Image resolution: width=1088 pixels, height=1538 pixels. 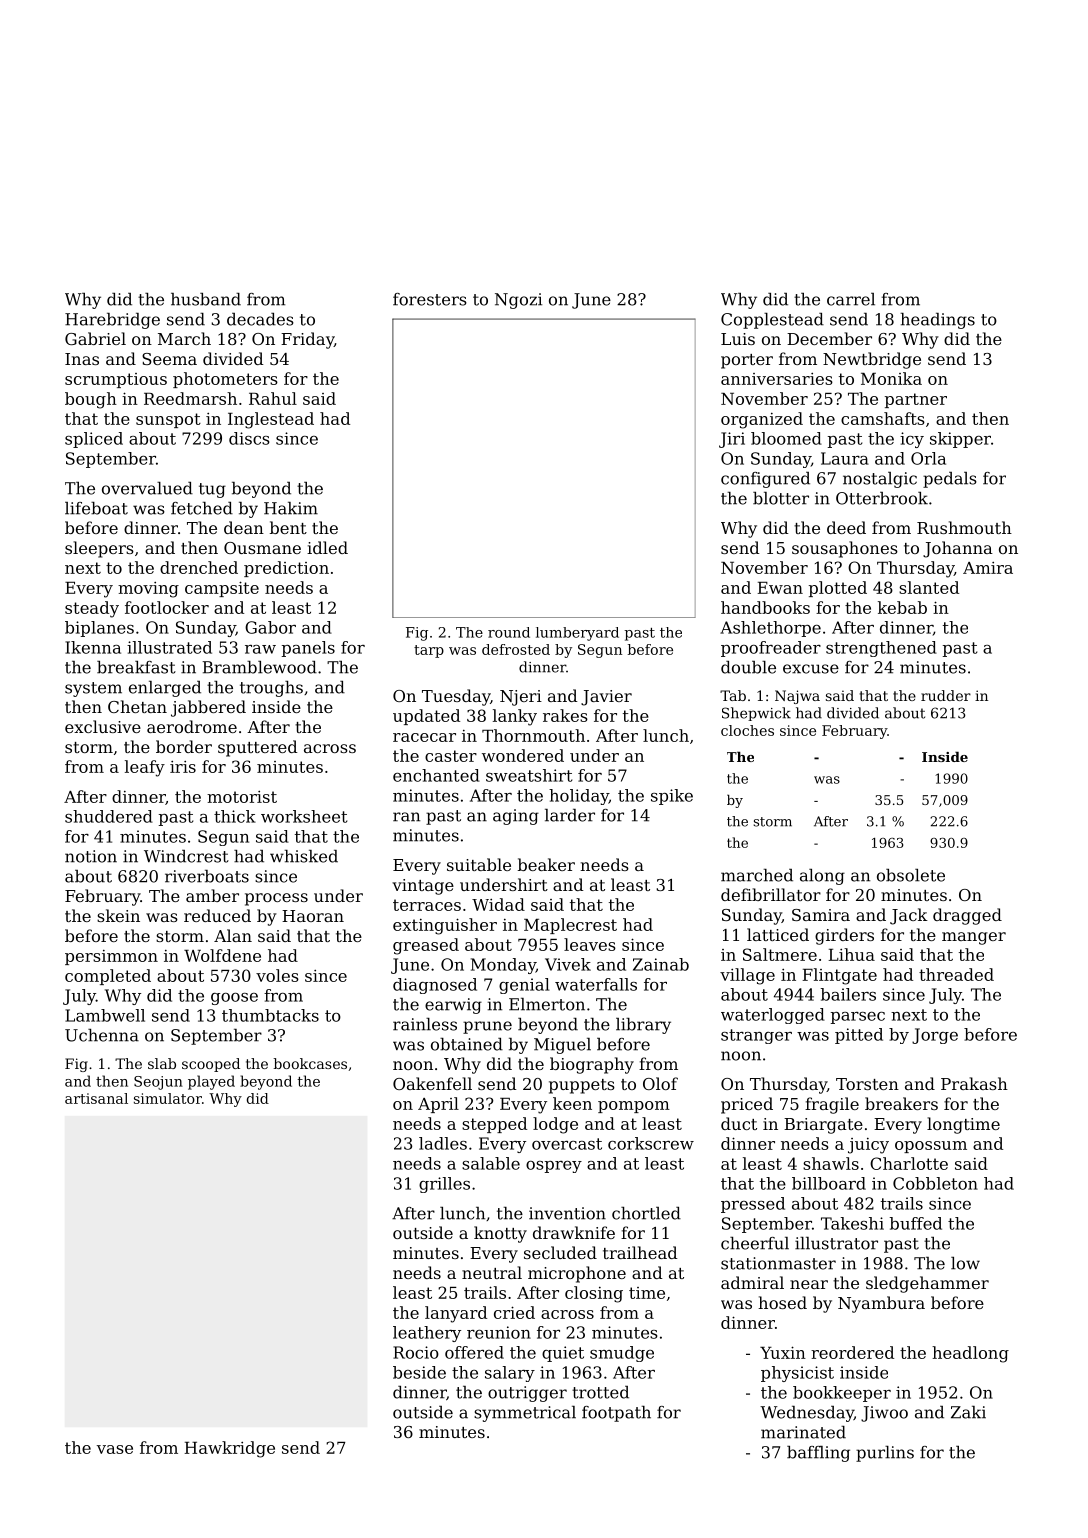 What do you see at coordinates (960, 440) in the document?
I see `skipper` at bounding box center [960, 440].
